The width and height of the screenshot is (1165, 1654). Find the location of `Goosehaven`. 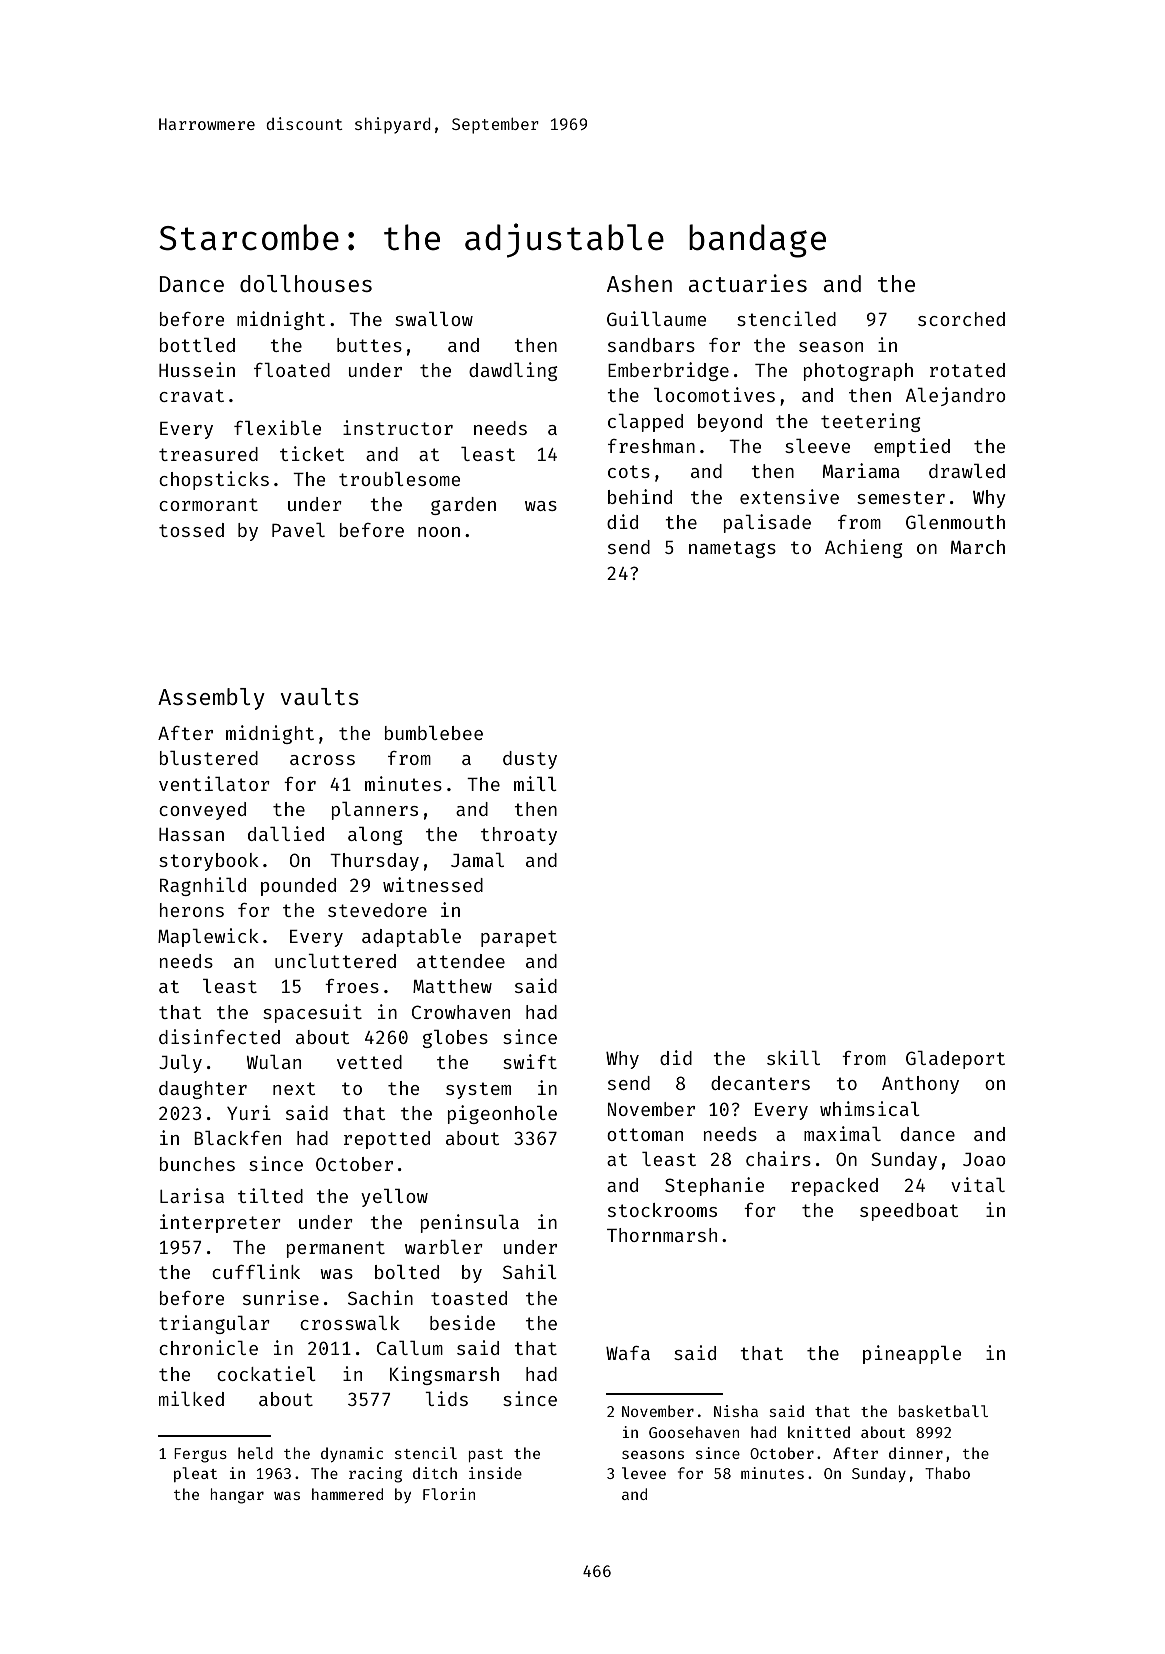

Goosehaven is located at coordinates (694, 1432).
